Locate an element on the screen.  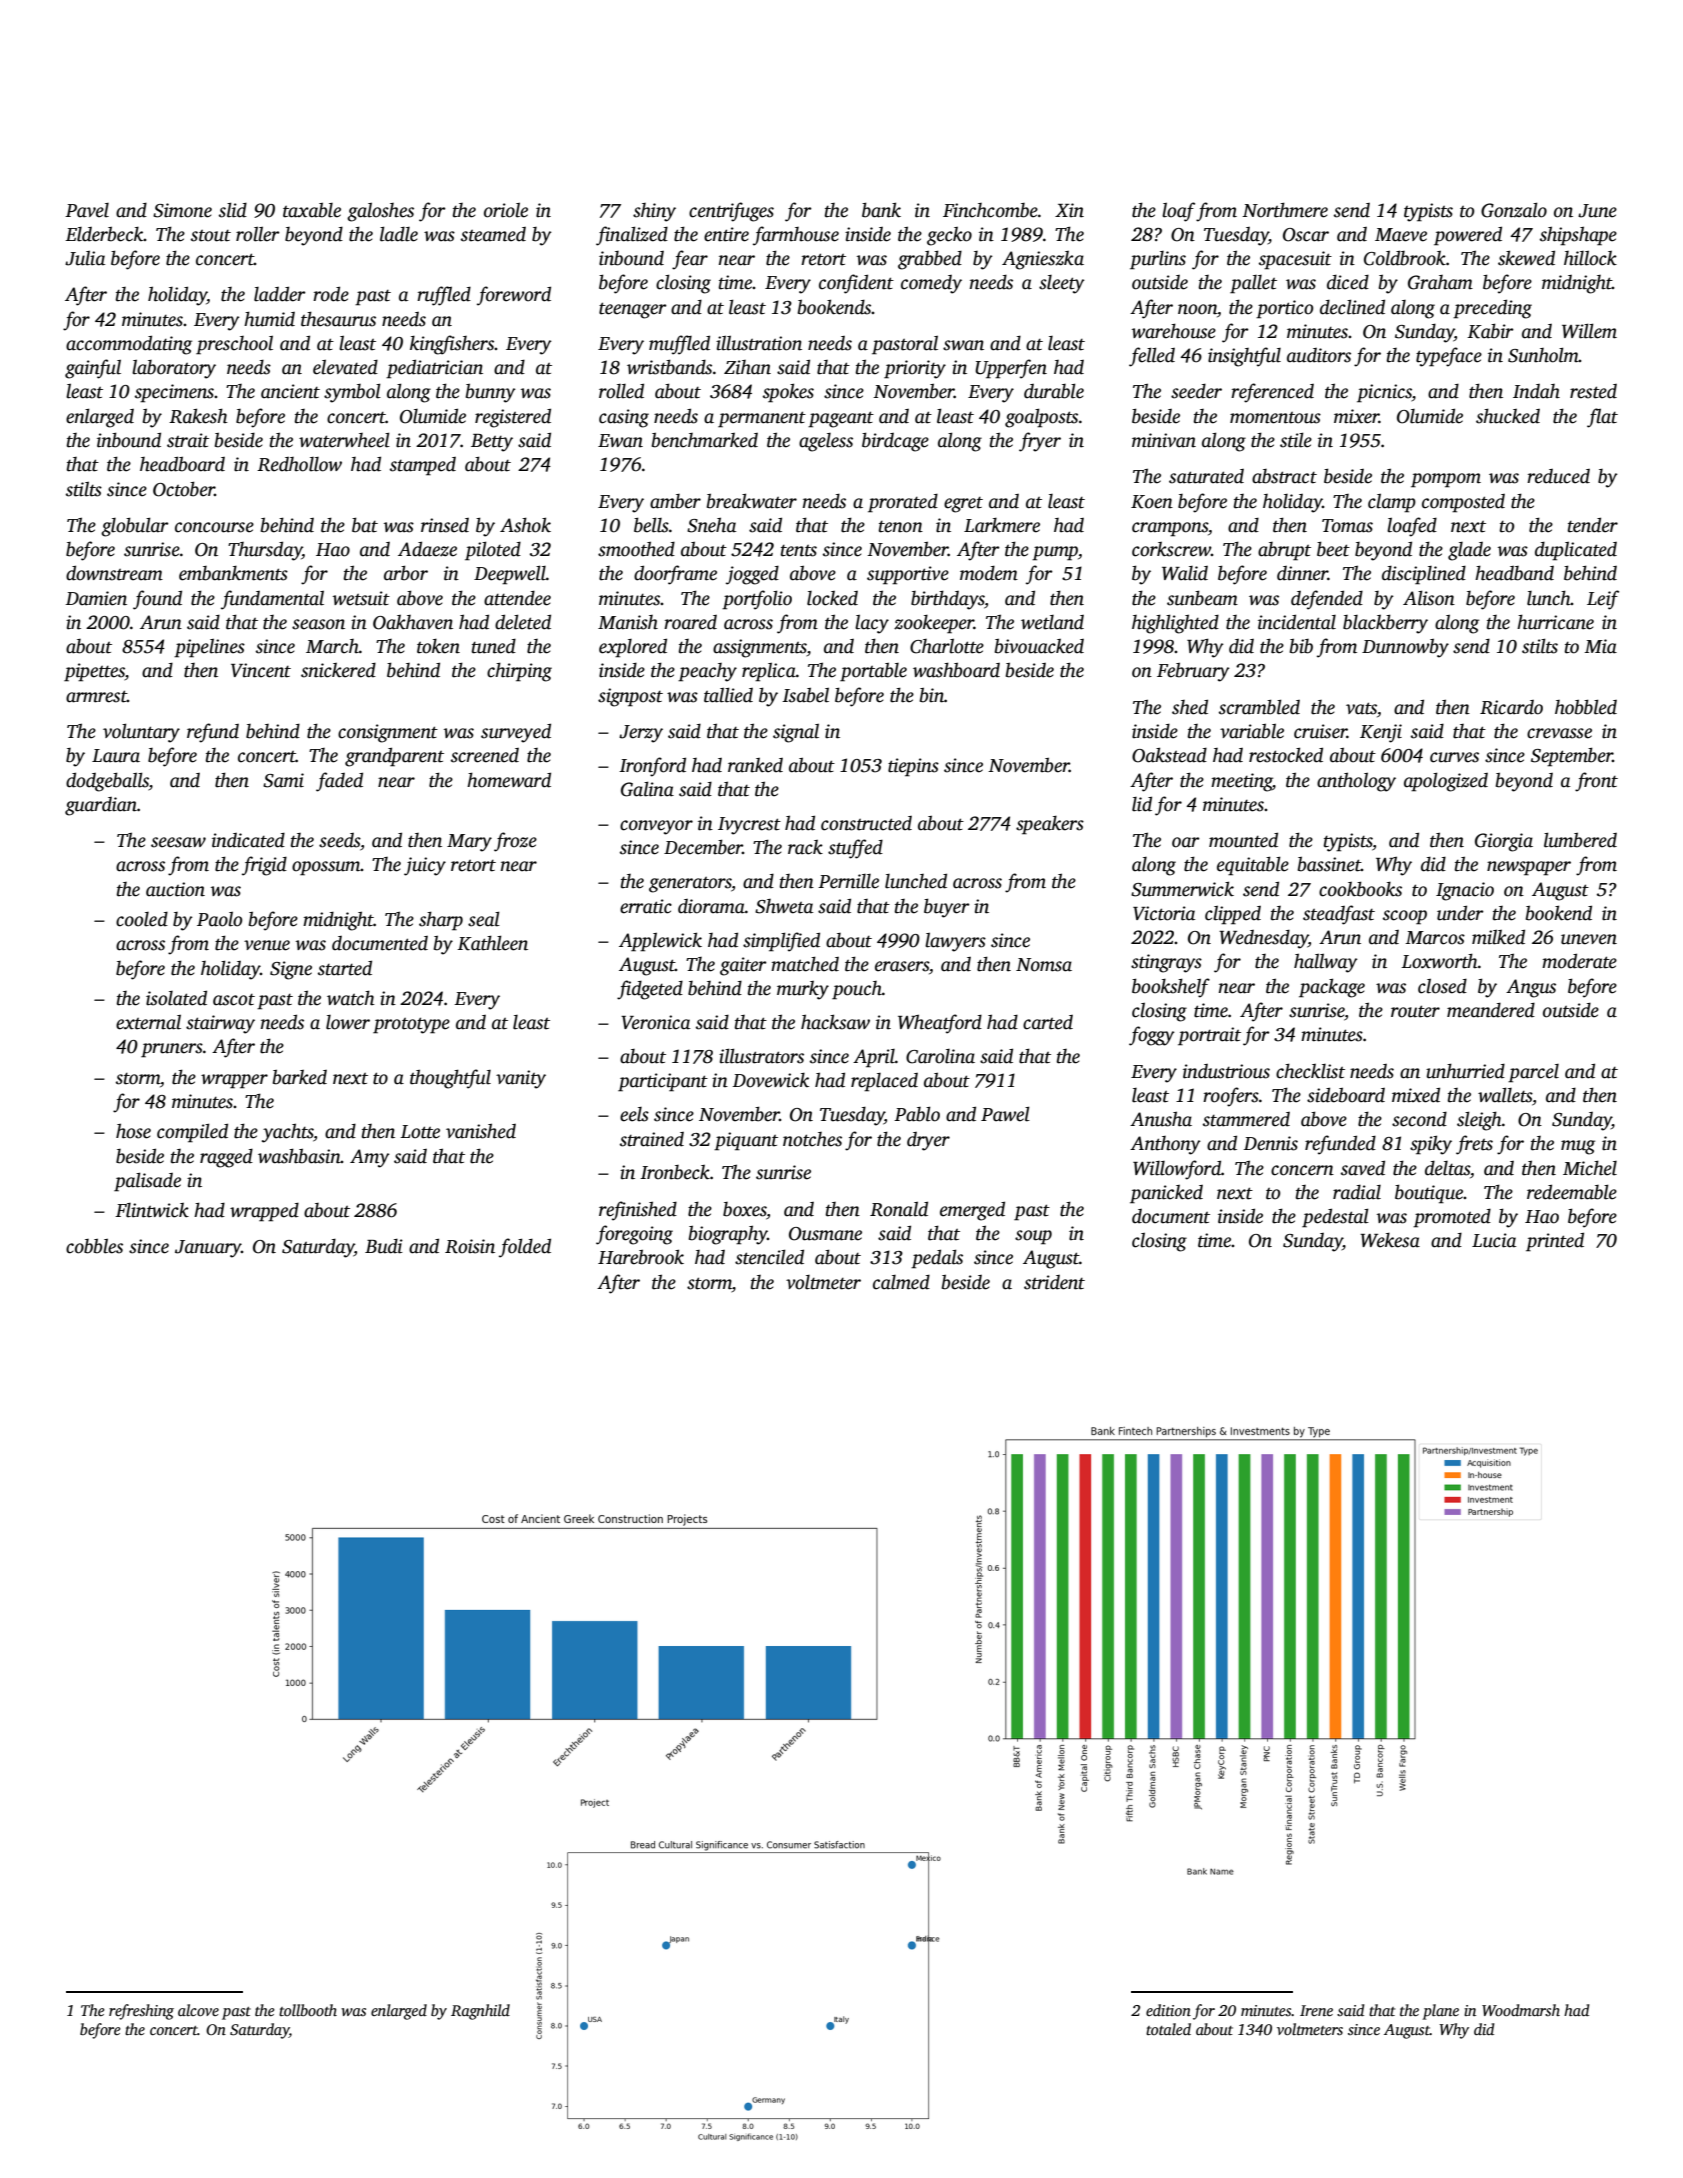
pallet is located at coordinates (1253, 284).
